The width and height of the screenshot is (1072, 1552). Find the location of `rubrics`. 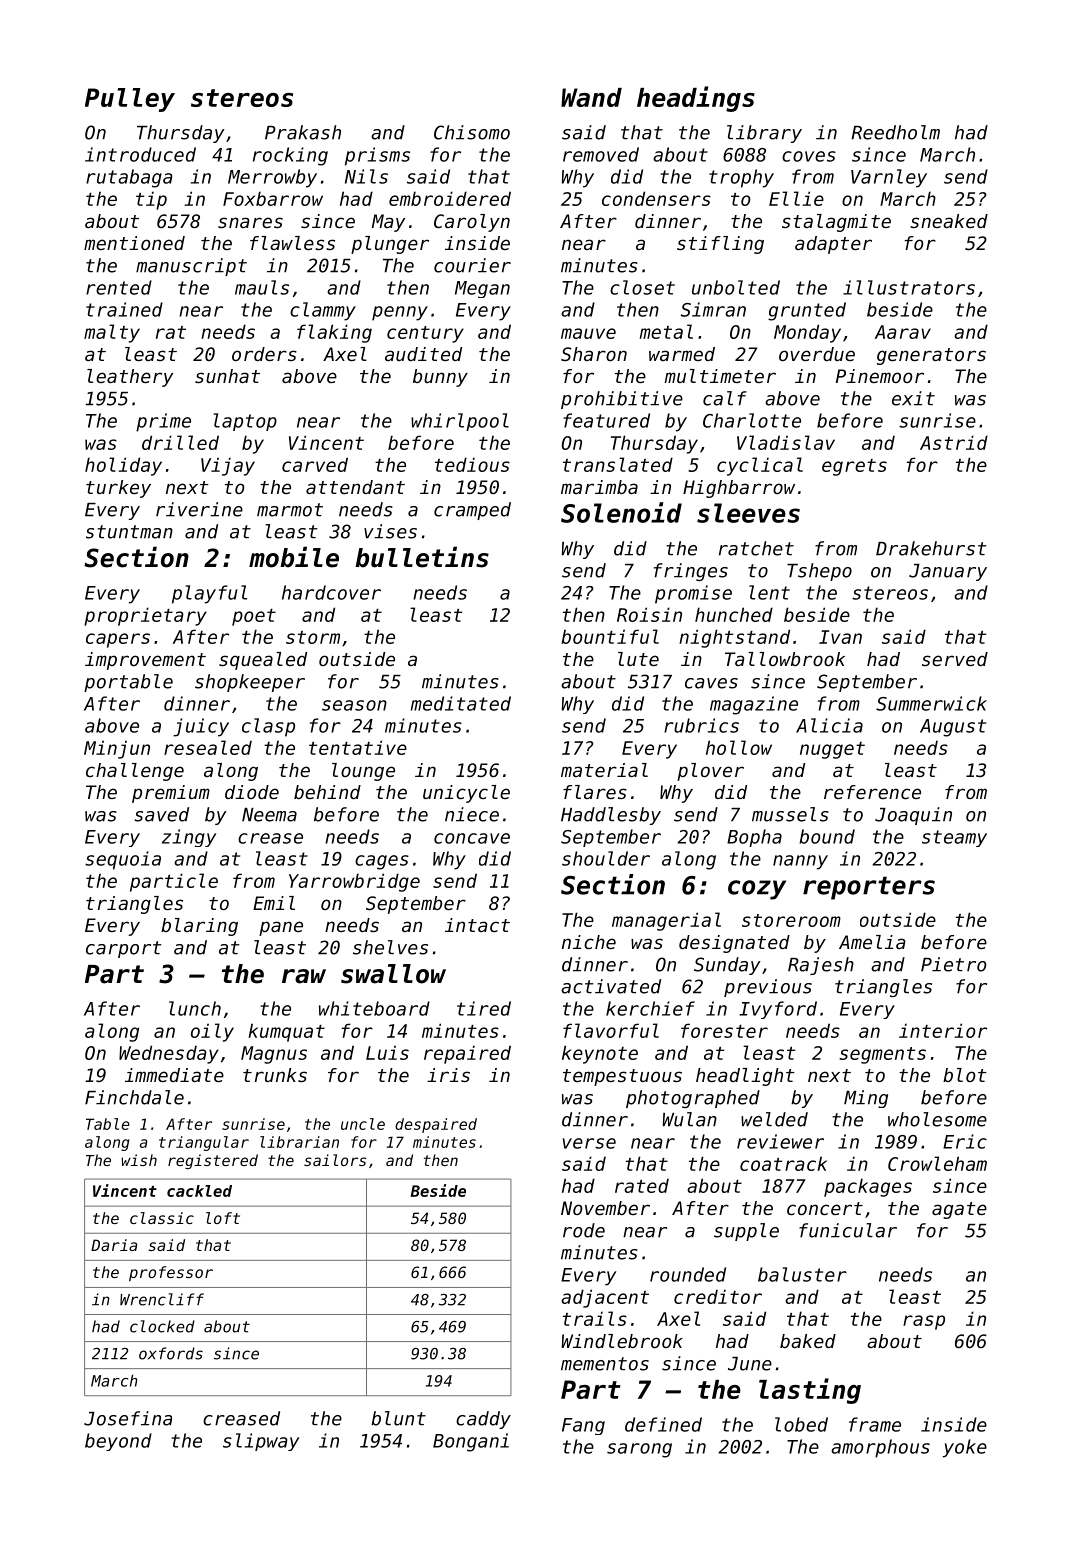

rubrics is located at coordinates (701, 725).
